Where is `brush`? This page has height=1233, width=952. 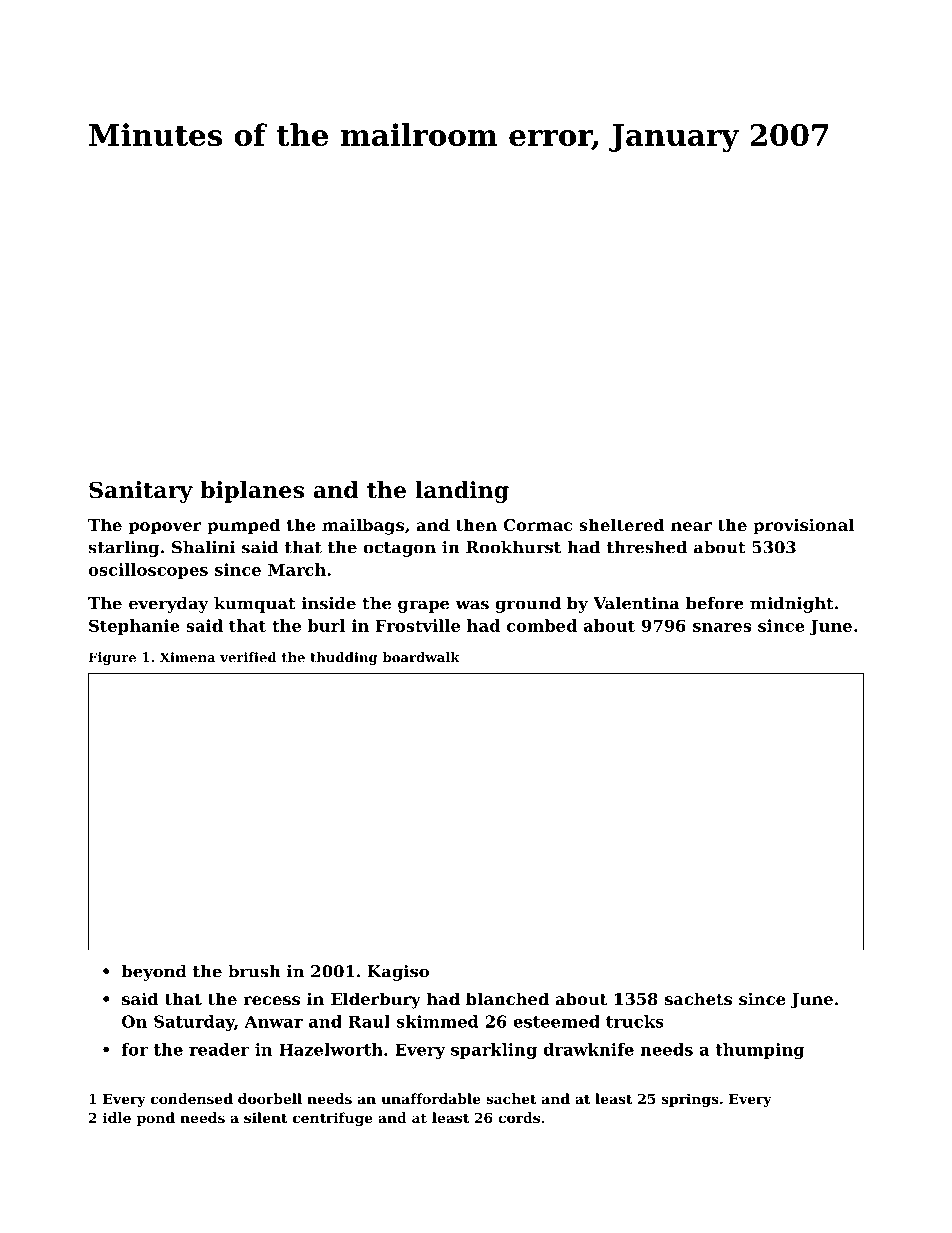
brush is located at coordinates (254, 971).
